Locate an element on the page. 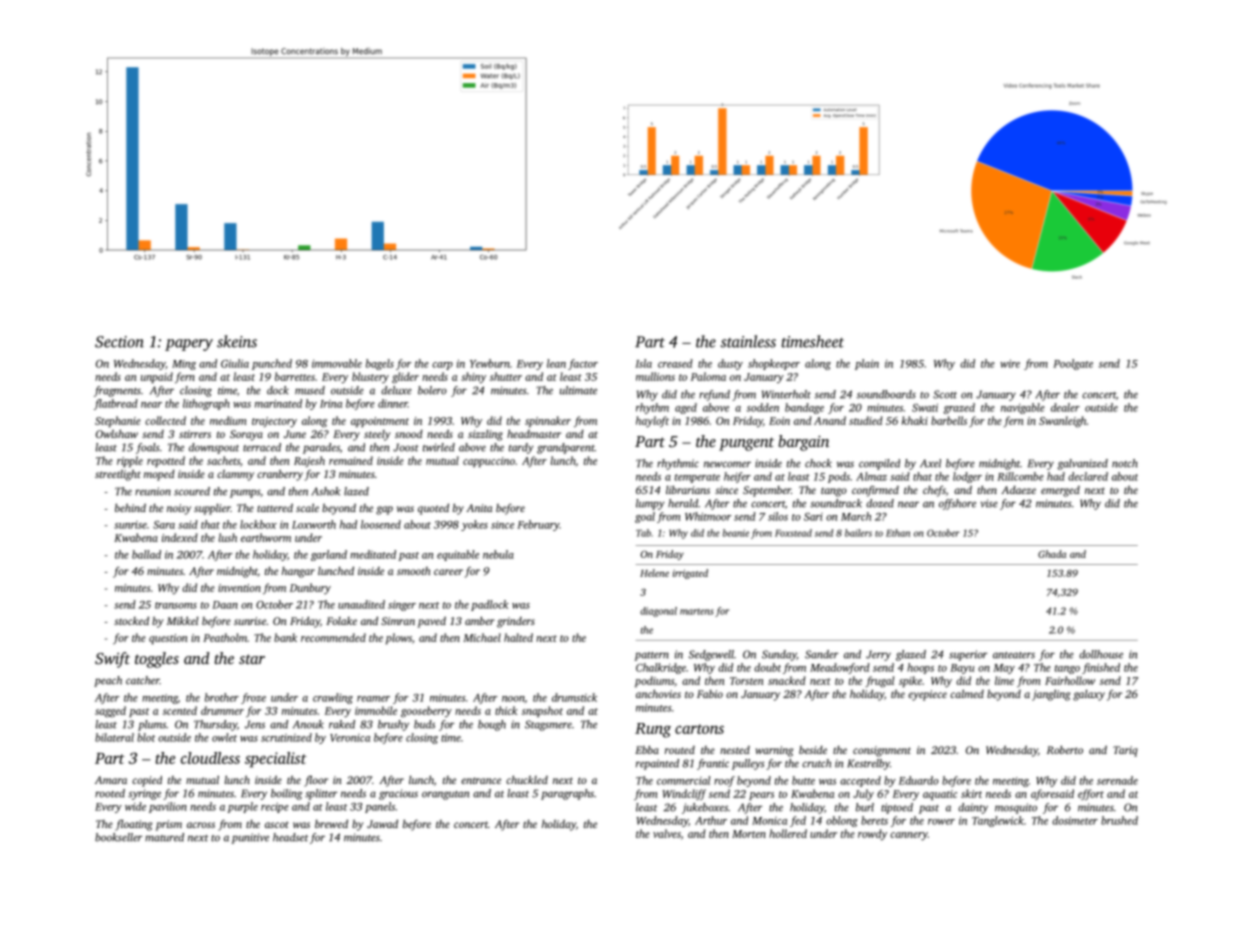 The width and height of the page is (1233, 952). Section is located at coordinates (119, 342).
